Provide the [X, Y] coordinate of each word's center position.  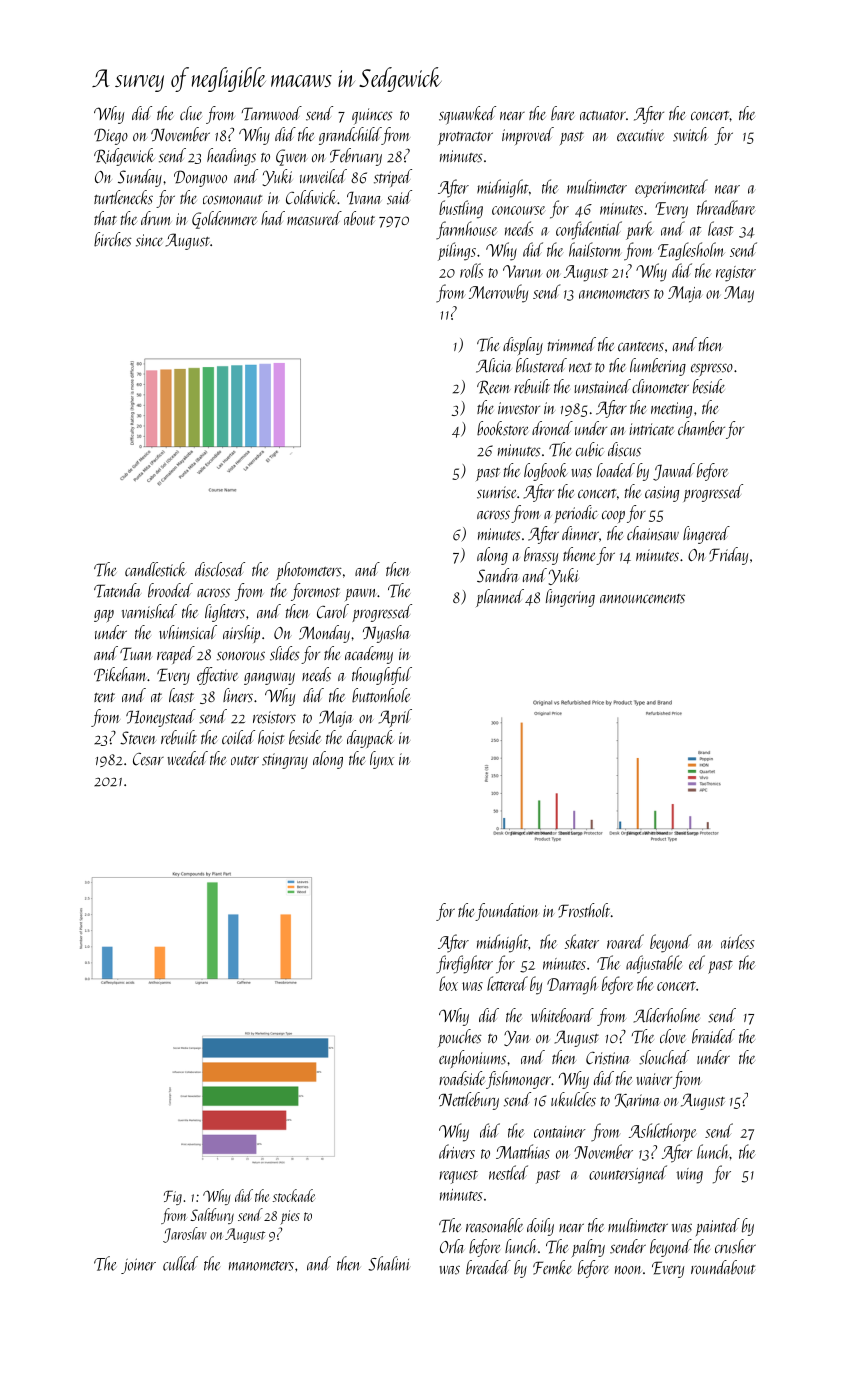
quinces [372, 116]
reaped [176, 655]
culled [180, 1263]
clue [191, 113]
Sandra [497, 575]
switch [690, 134]
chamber [701, 428]
